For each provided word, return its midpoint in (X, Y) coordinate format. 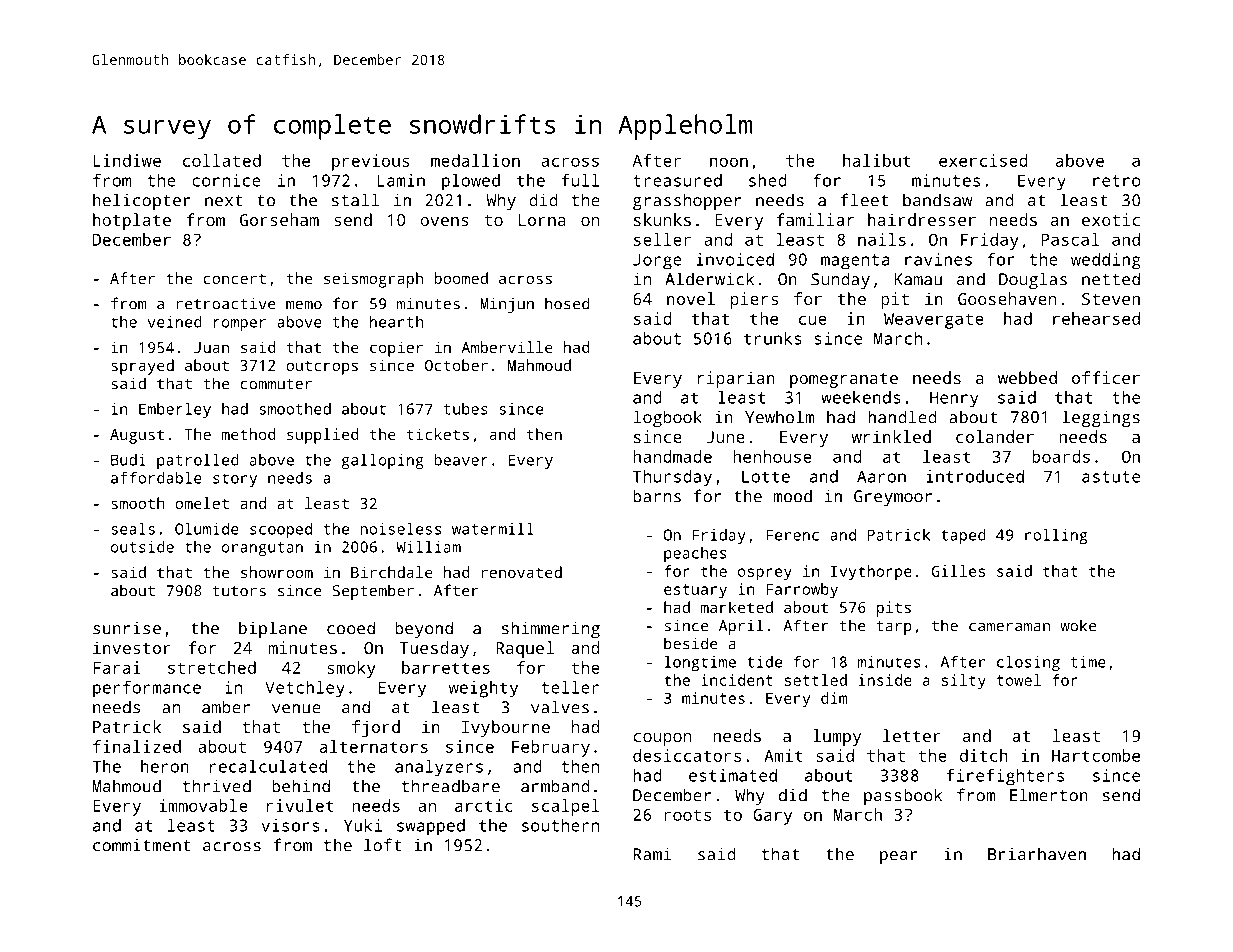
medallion (475, 160)
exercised (983, 160)
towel (1019, 680)
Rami (652, 854)
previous (371, 162)
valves (560, 707)
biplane (273, 629)
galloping (383, 461)
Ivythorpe (871, 573)
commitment (142, 845)
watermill (493, 529)
